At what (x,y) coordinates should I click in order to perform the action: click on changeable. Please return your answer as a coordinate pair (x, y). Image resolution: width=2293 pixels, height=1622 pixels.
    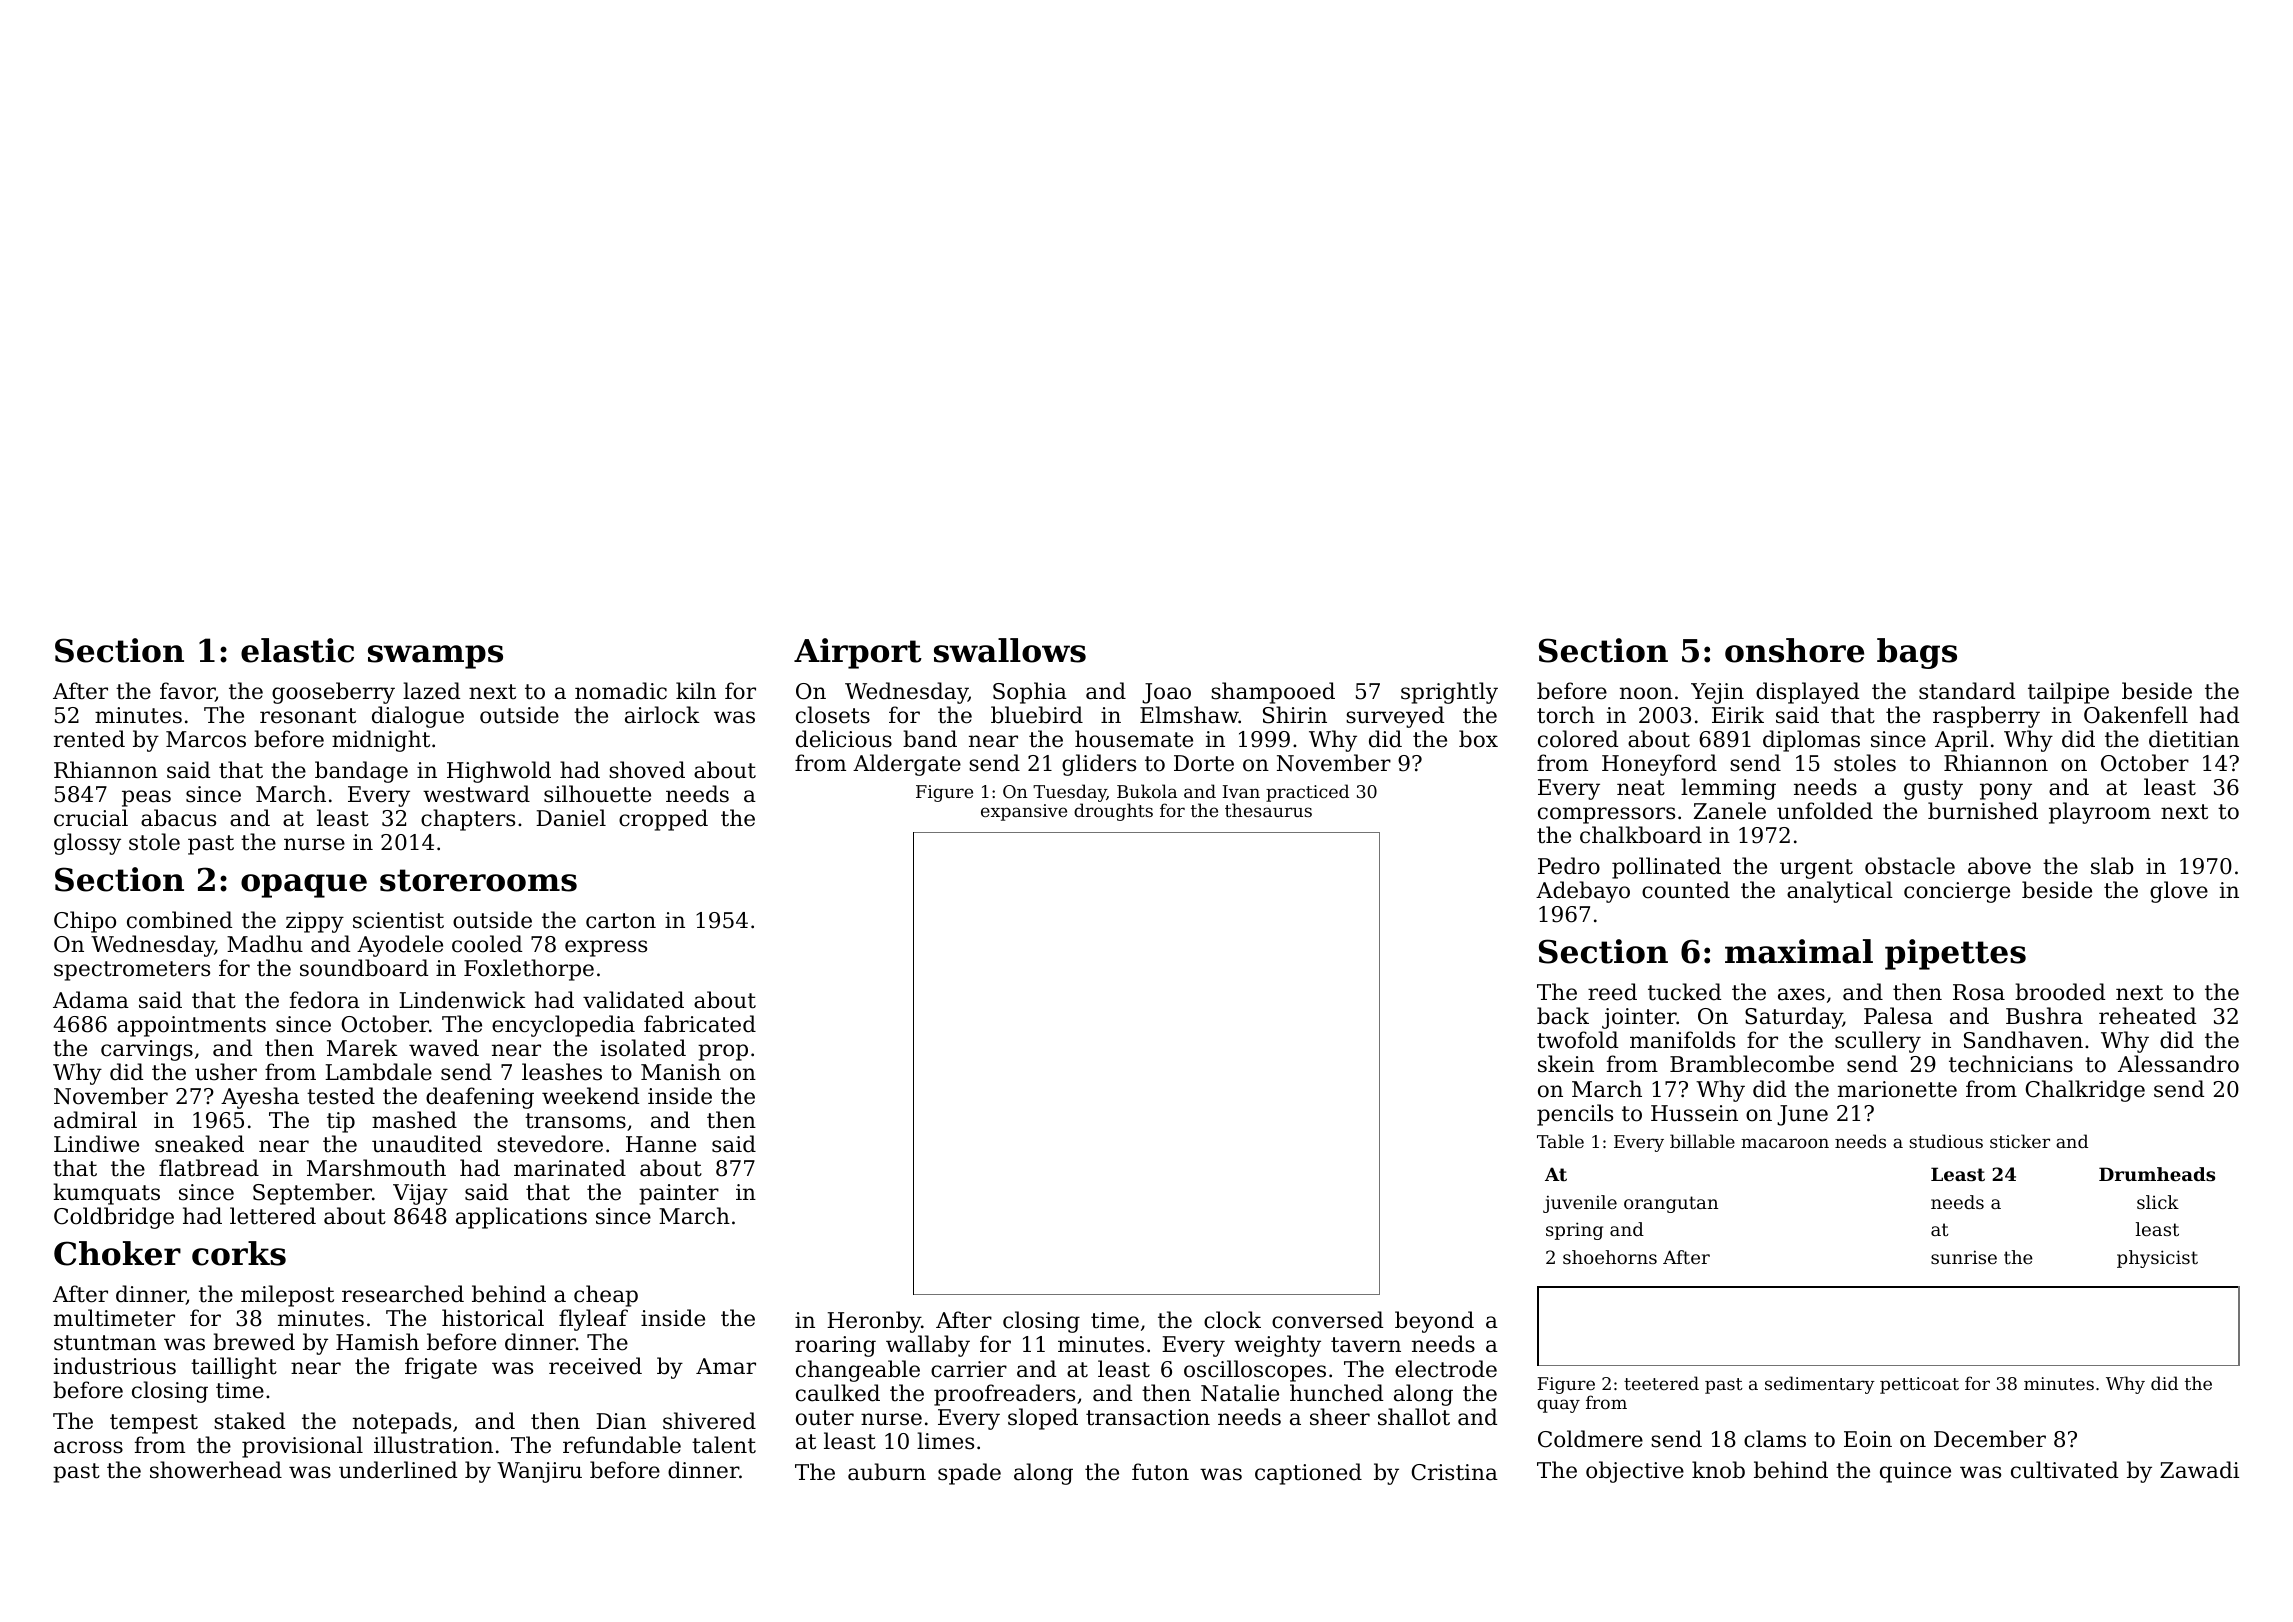
    Looking at the image, I should click on (858, 1371).
